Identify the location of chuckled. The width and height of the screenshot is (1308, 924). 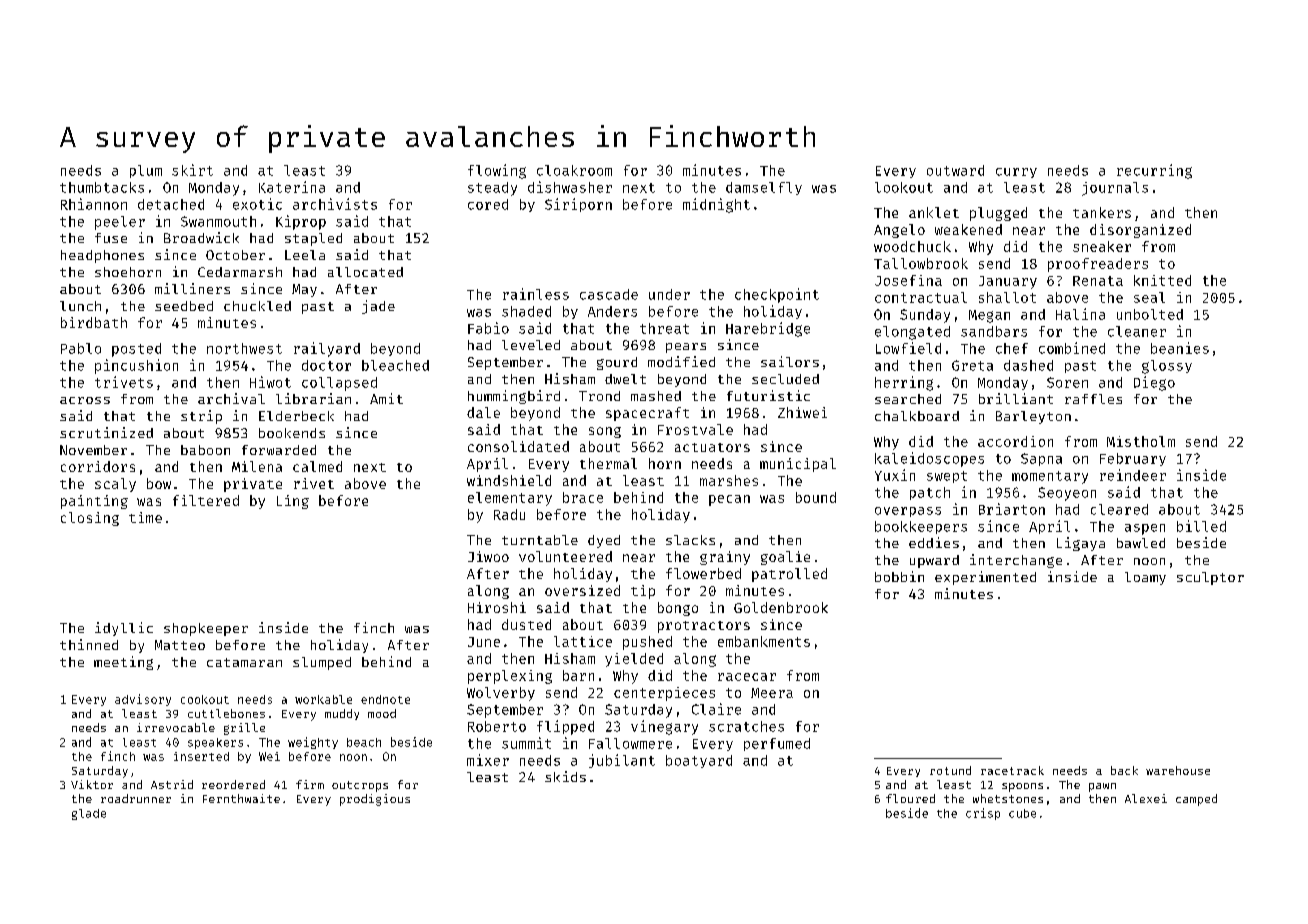
(257, 306).
